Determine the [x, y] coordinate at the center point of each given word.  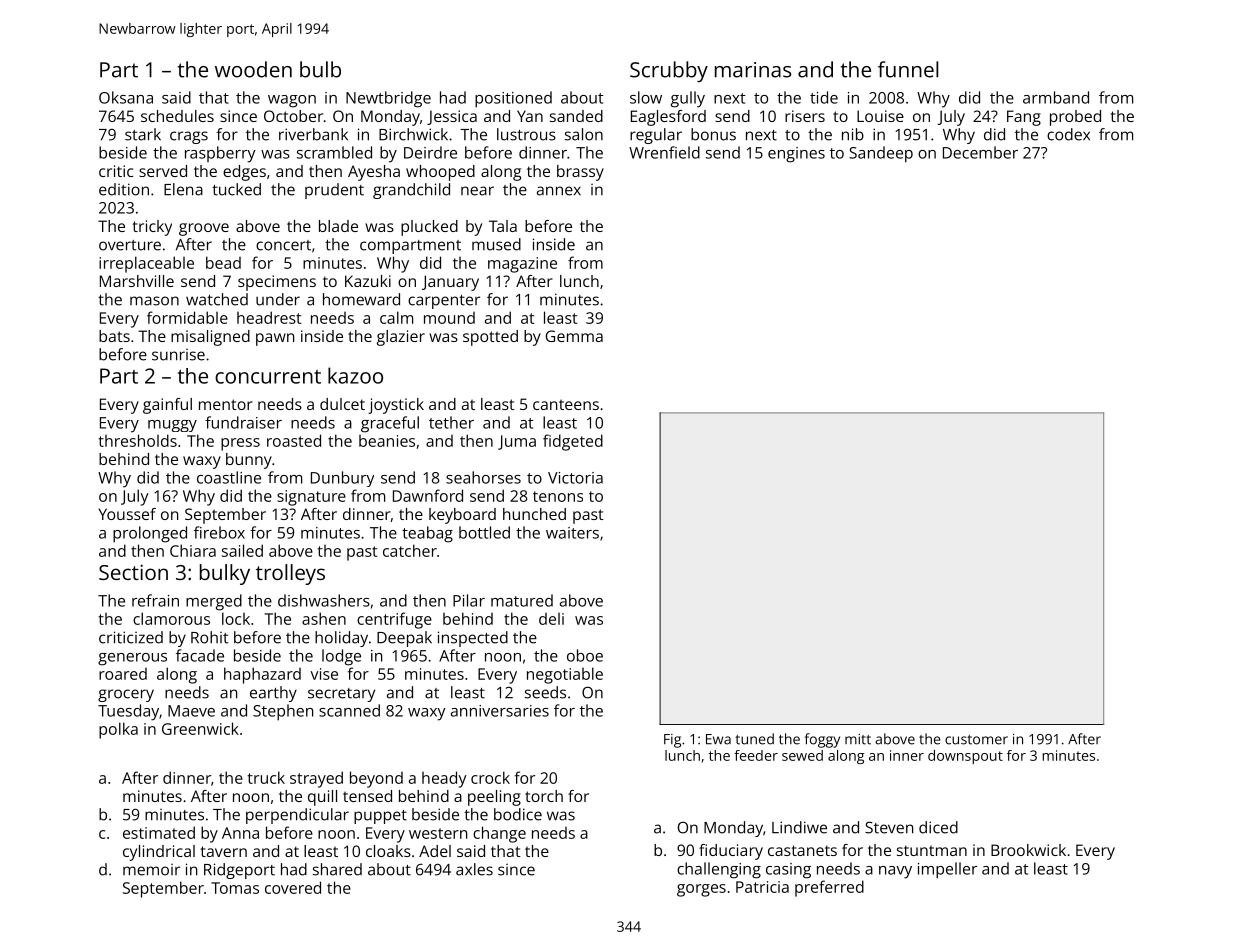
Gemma [574, 336]
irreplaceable [146, 264]
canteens [566, 404]
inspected [473, 639]
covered [293, 887]
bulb [320, 69]
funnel [908, 69]
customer [976, 740]
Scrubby [669, 72]
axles [474, 869]
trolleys [290, 574]
